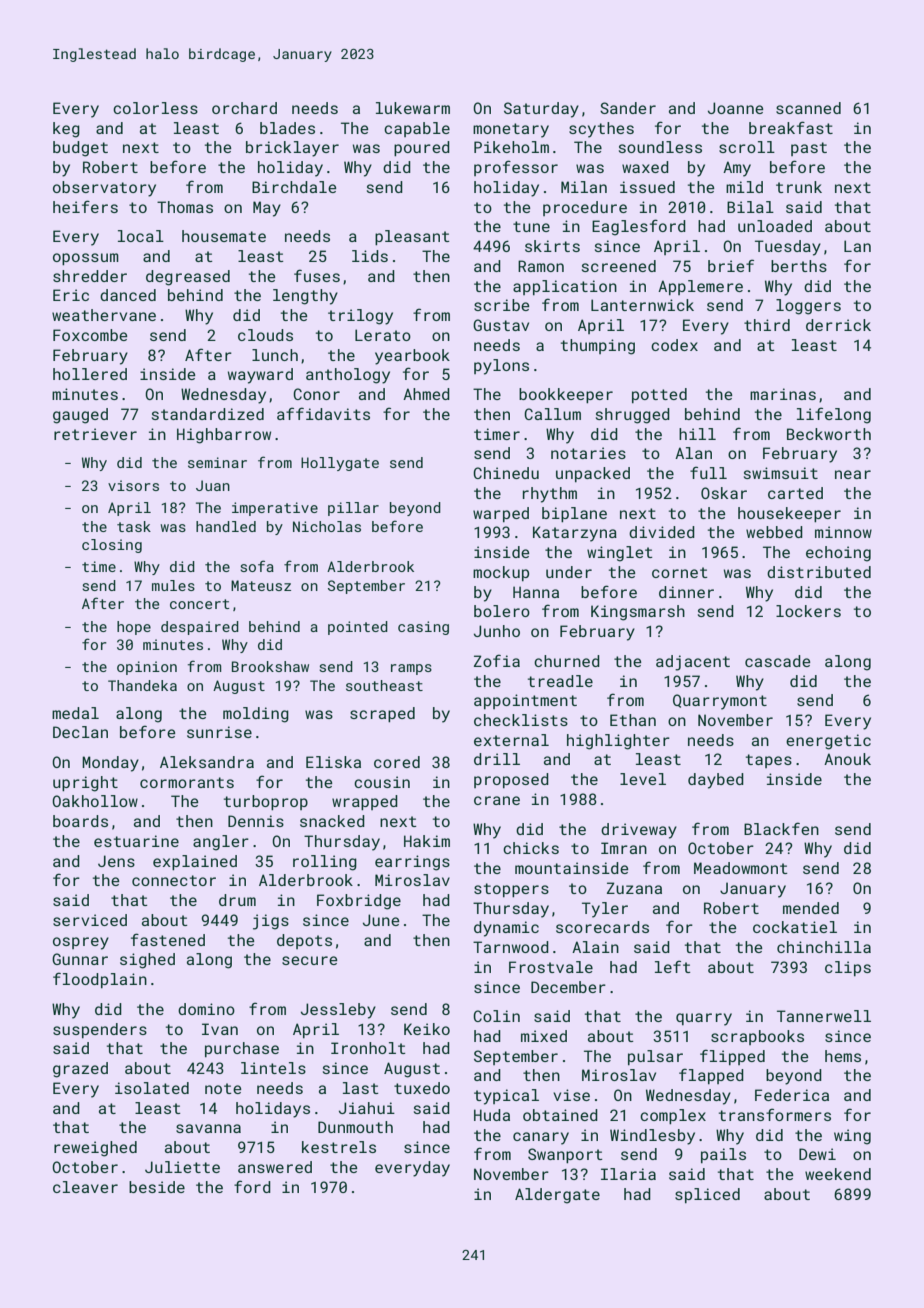 This screenshot has height=1308, width=924. Describe the element at coordinates (417, 129) in the screenshot. I see `capable` at that location.
